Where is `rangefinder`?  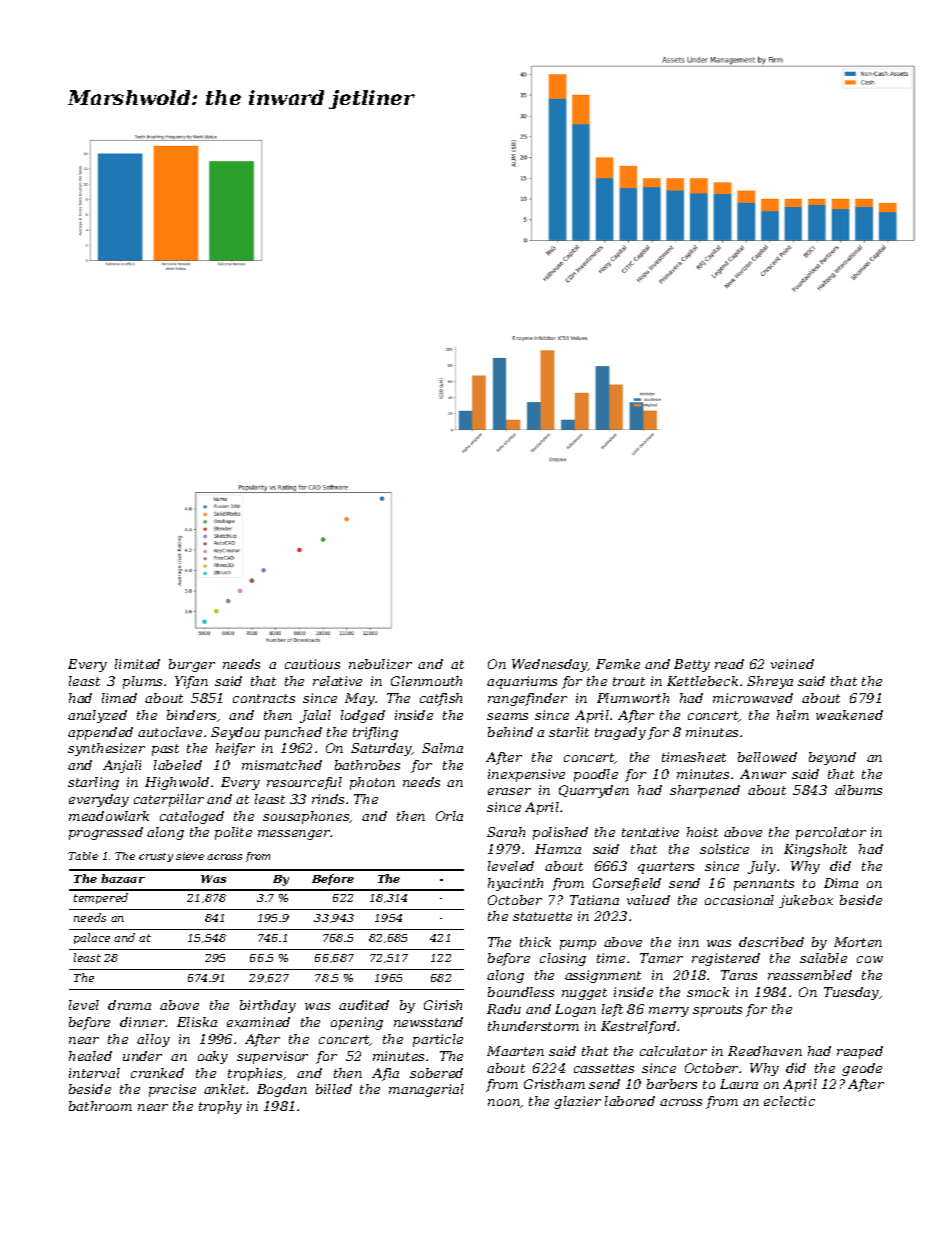
rangefinder is located at coordinates (527, 699).
